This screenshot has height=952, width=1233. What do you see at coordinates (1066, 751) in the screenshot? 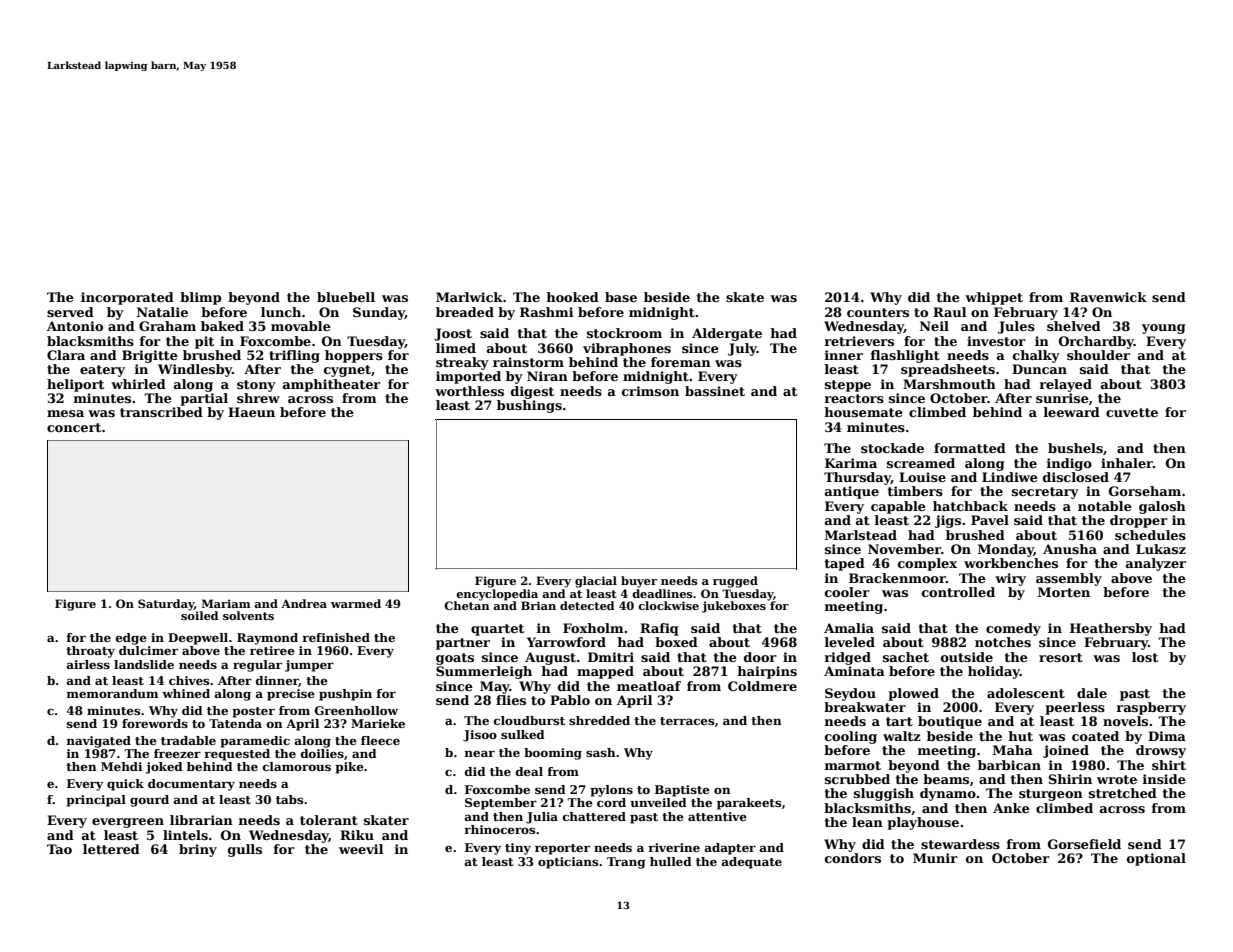
I see `joined` at bounding box center [1066, 751].
